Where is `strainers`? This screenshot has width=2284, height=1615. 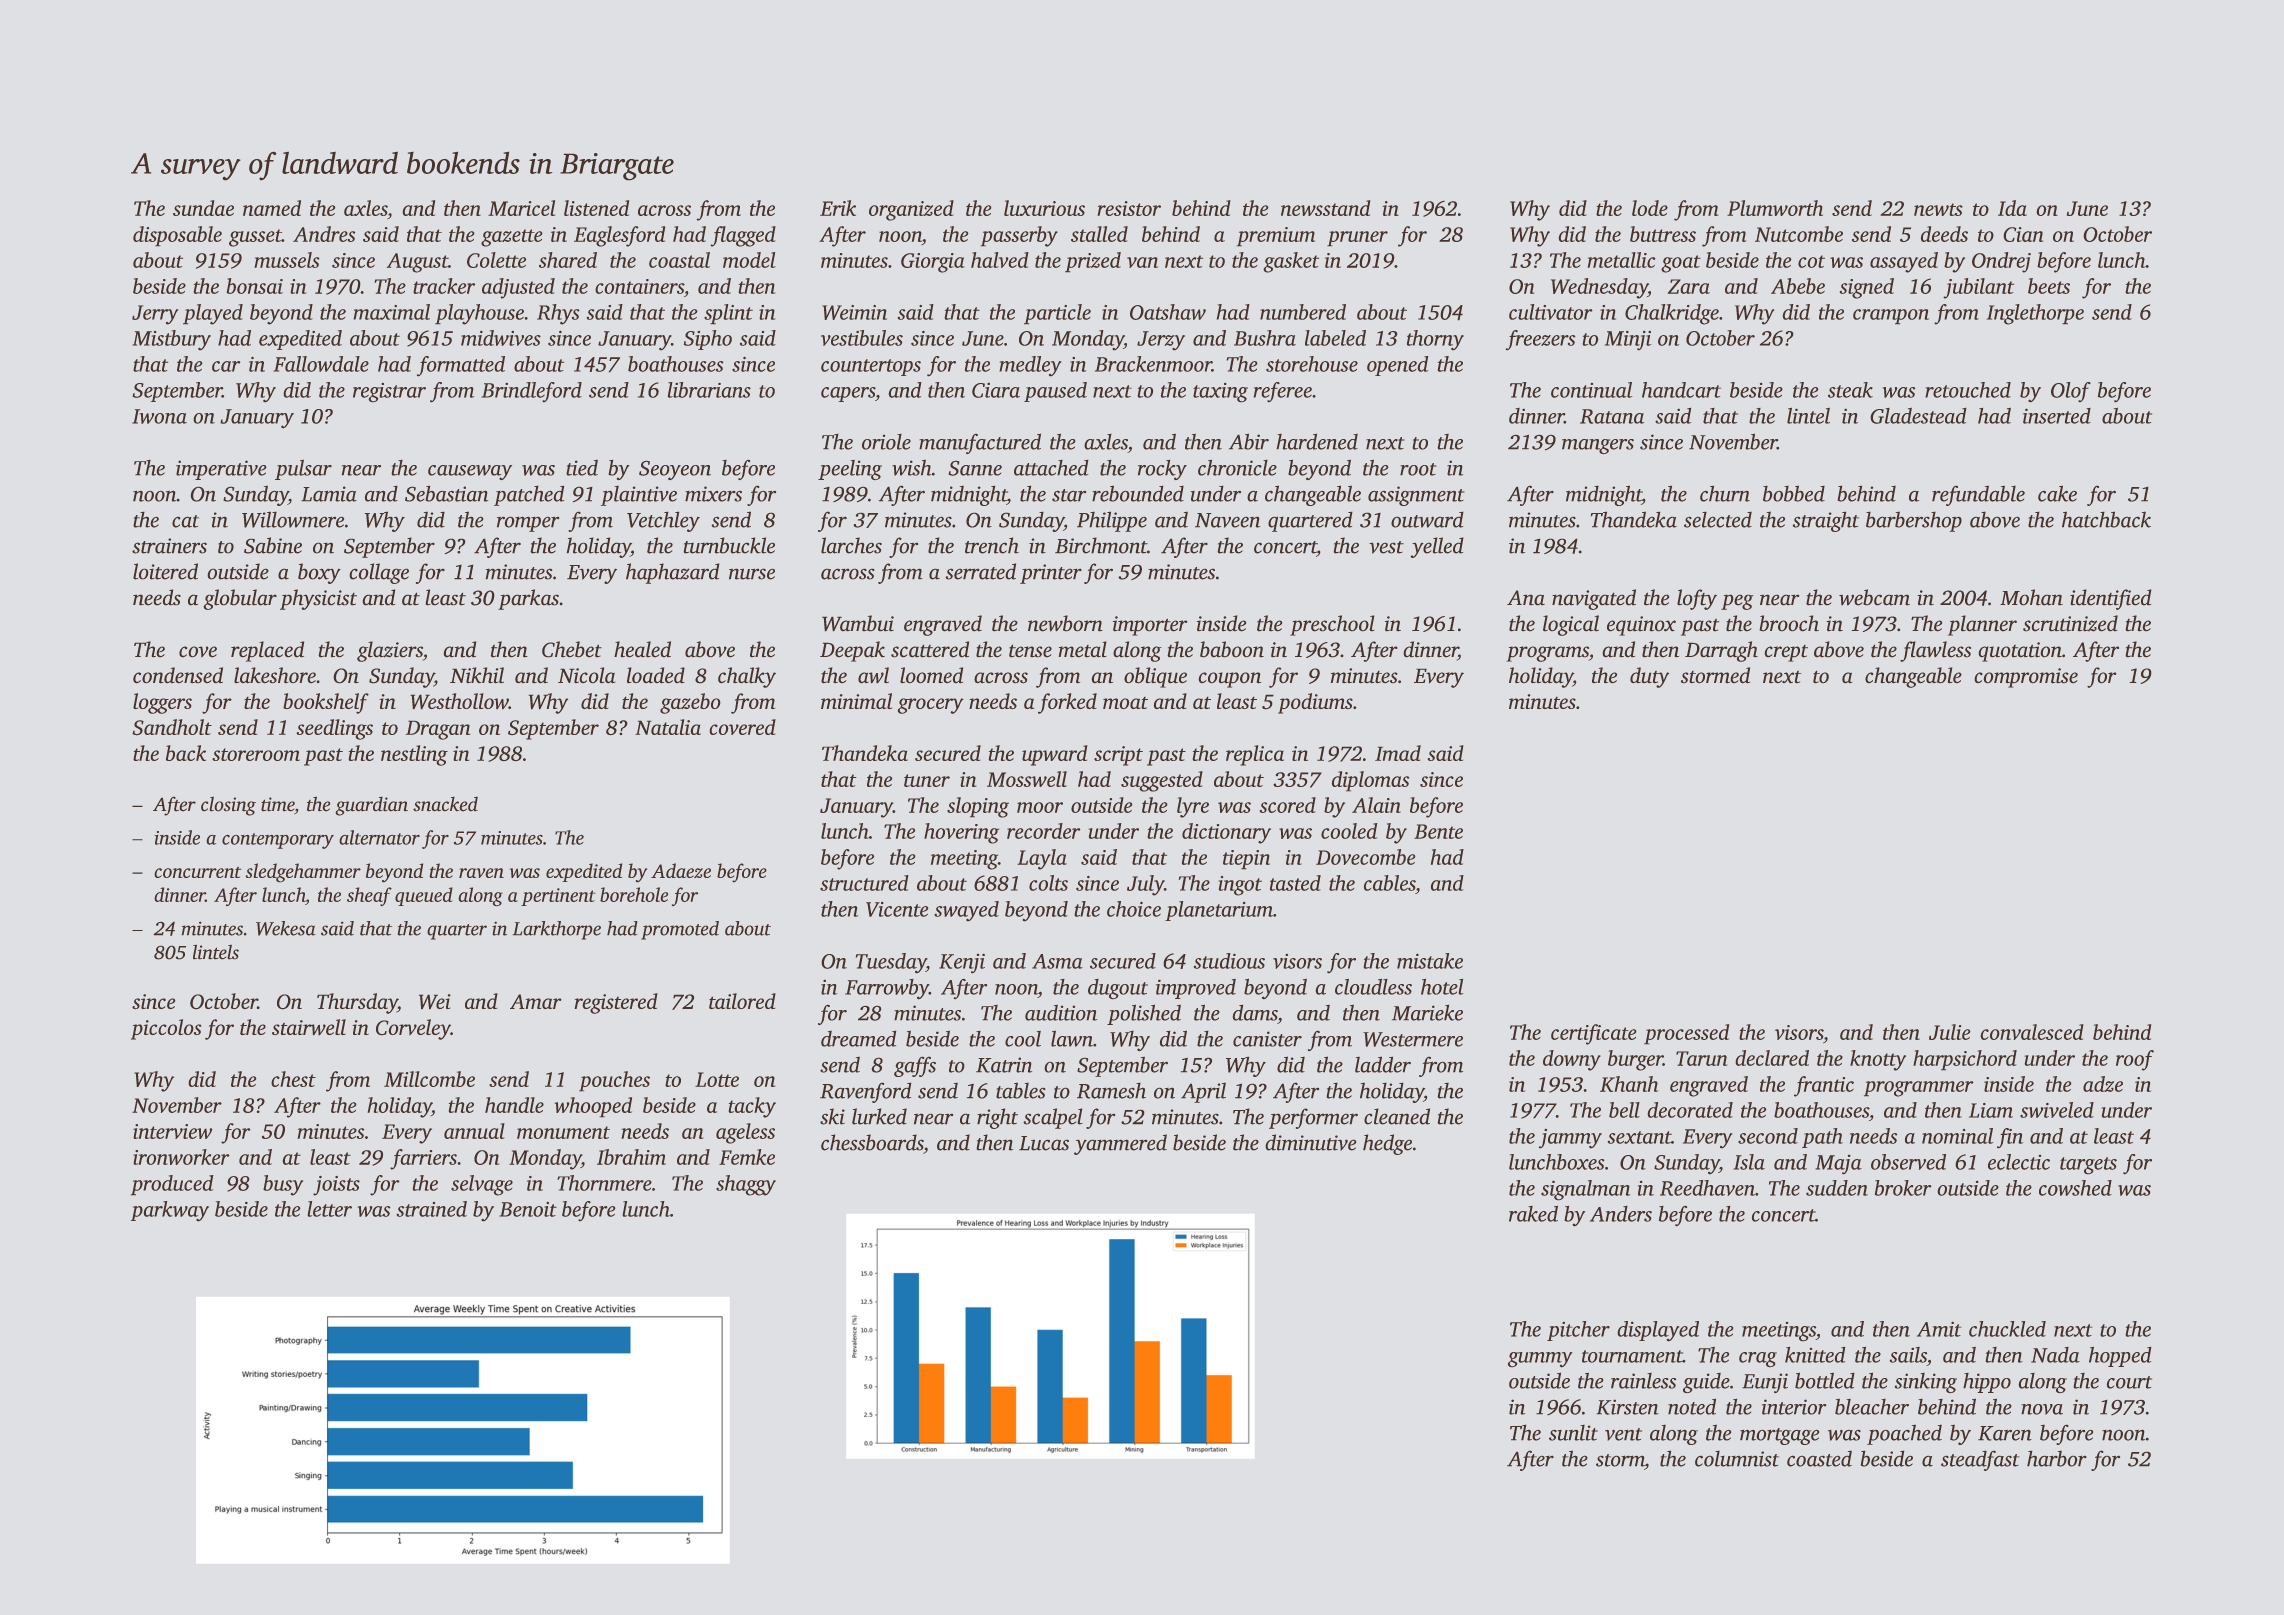
strainers is located at coordinates (169, 546).
